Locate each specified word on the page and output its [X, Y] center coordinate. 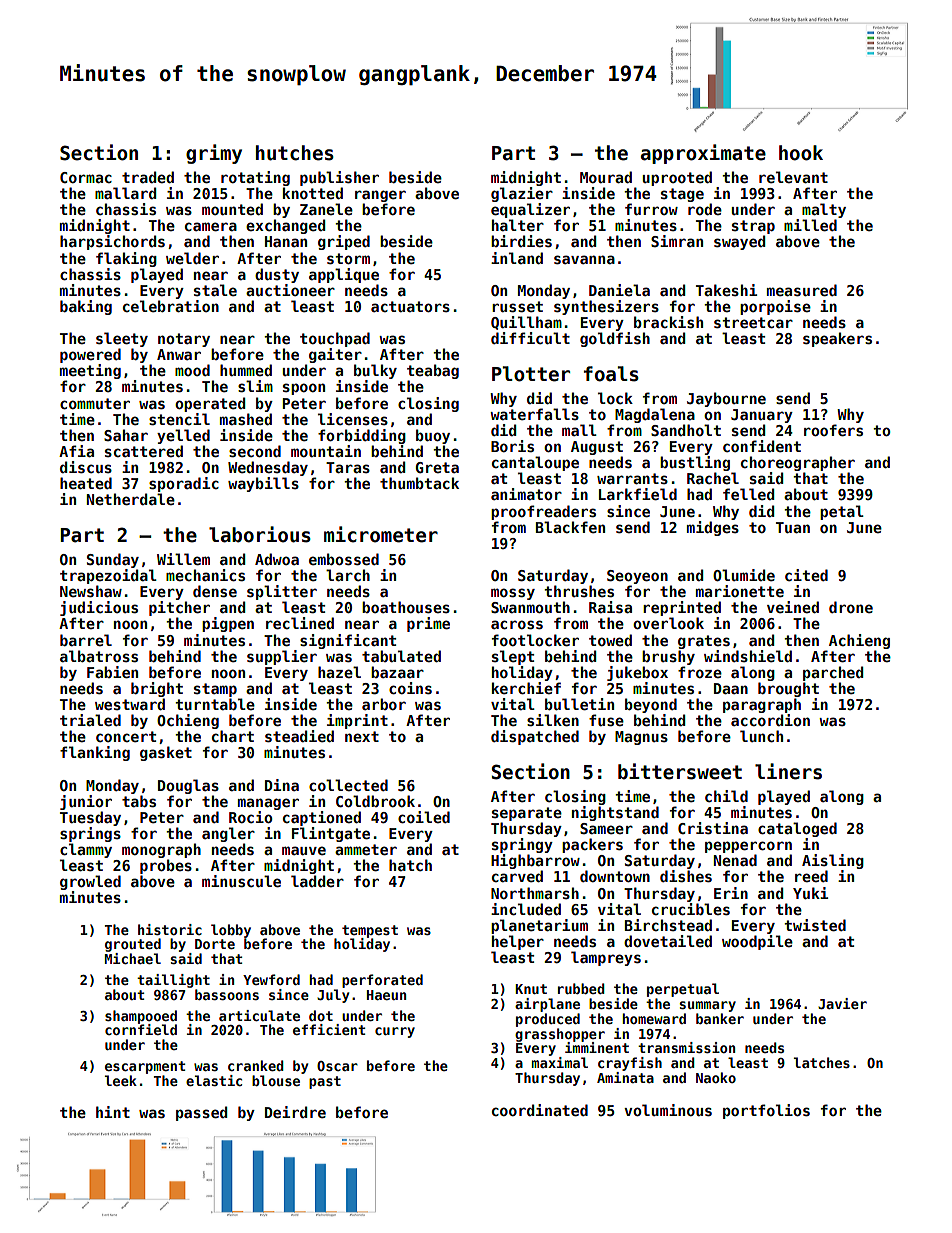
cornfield [141, 1029]
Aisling [833, 861]
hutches [295, 153]
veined [793, 607]
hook [801, 153]
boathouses [406, 607]
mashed [246, 419]
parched [833, 673]
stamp [215, 690]
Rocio [250, 817]
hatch [410, 865]
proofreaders [543, 512]
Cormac [86, 177]
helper [518, 942]
